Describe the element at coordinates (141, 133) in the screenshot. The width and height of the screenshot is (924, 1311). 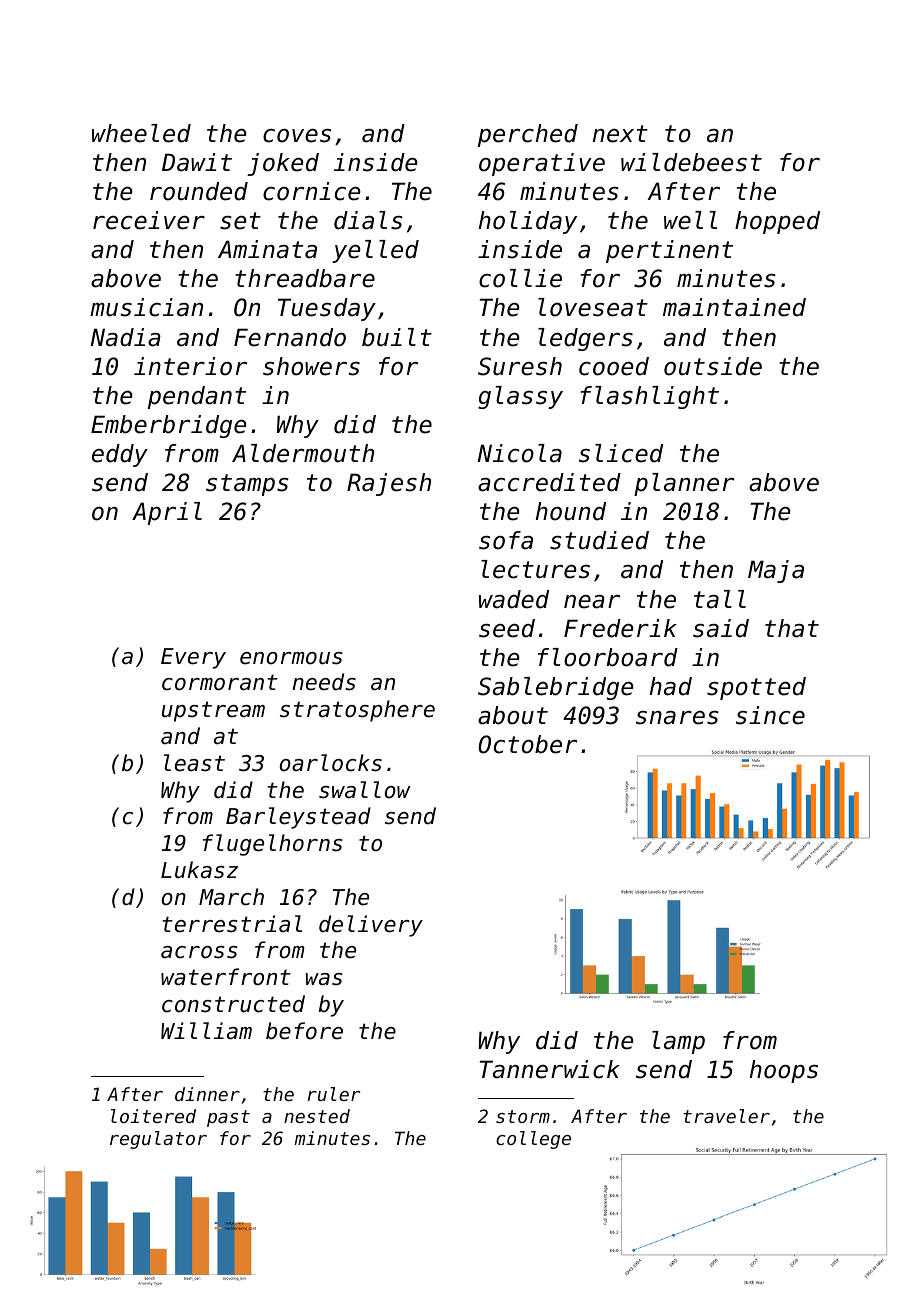
I see `wheeled` at that location.
